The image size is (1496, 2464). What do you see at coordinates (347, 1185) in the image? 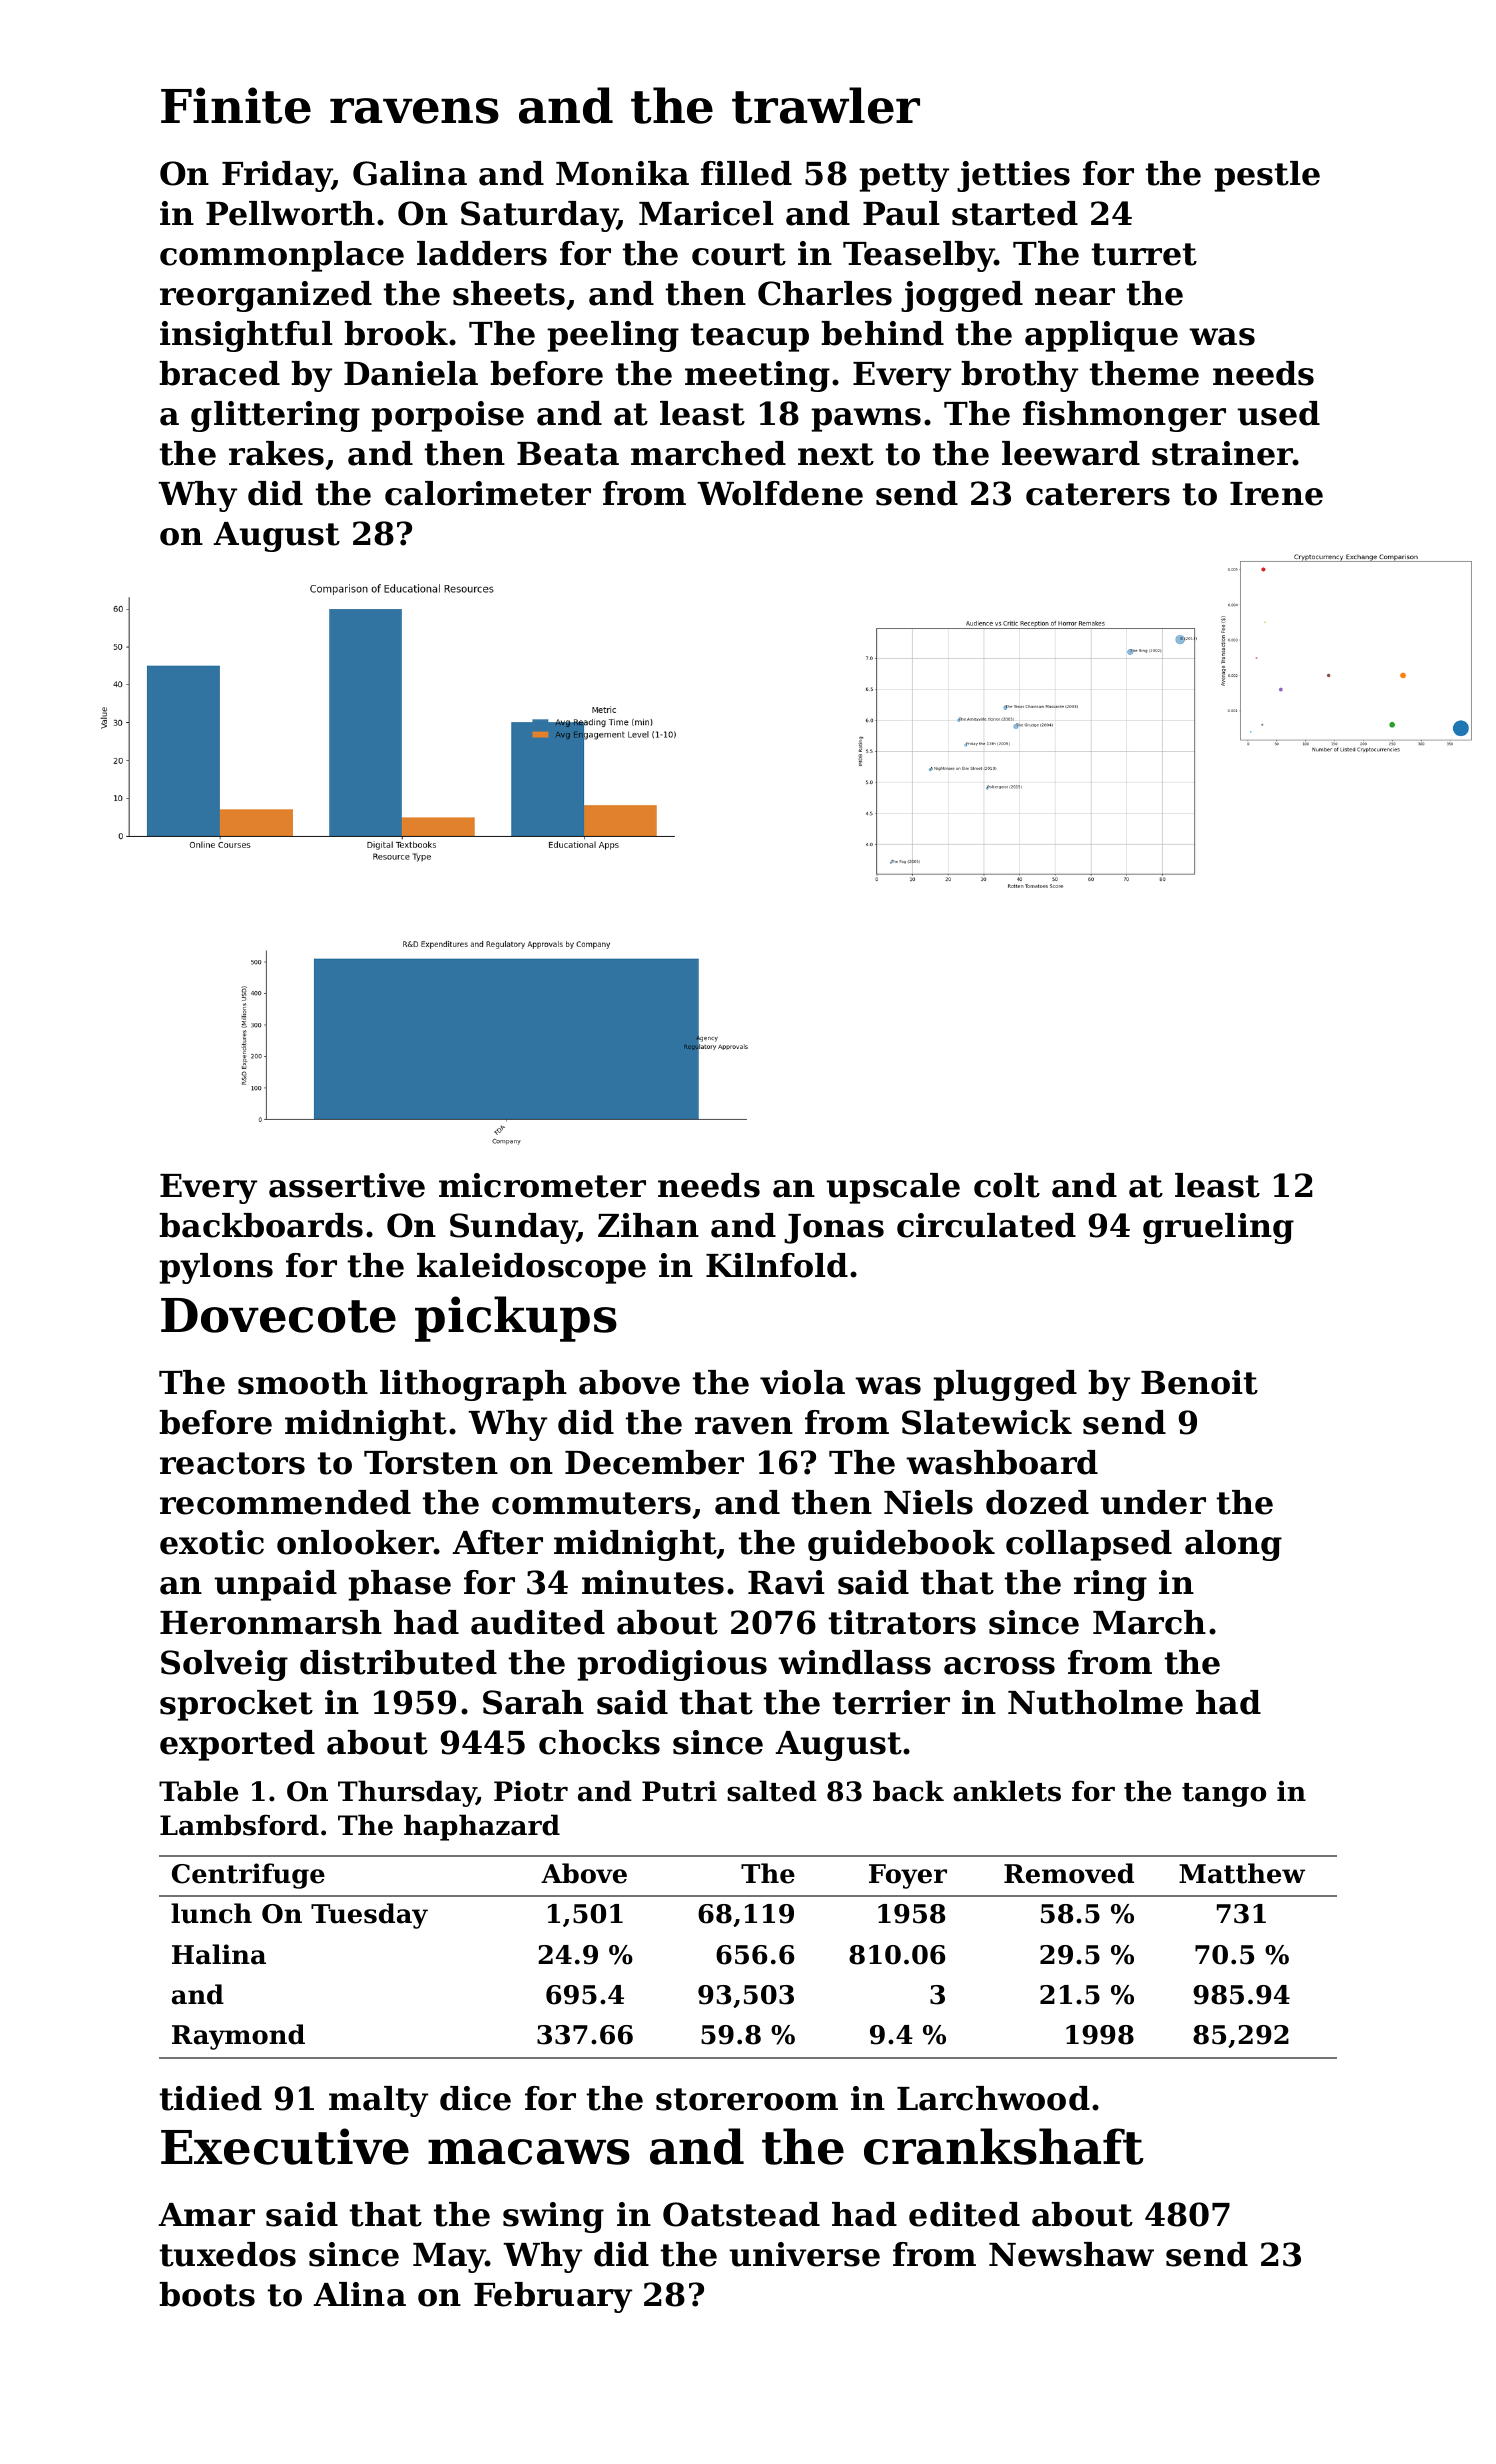
I see `assertive` at bounding box center [347, 1185].
